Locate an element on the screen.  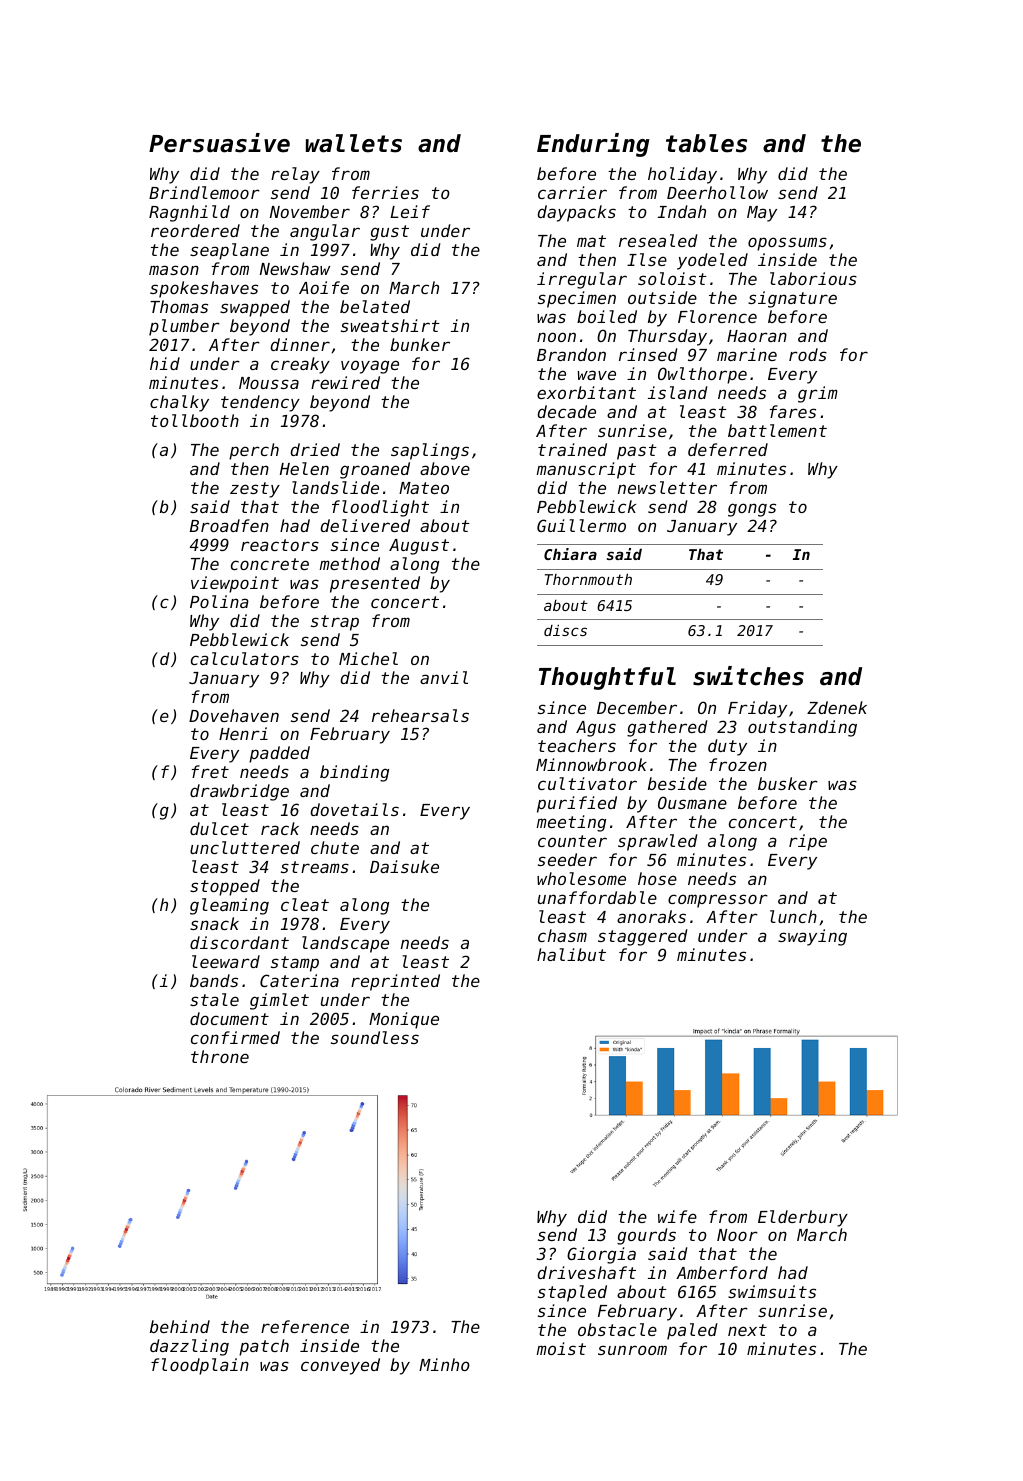
wife is located at coordinates (677, 1216).
